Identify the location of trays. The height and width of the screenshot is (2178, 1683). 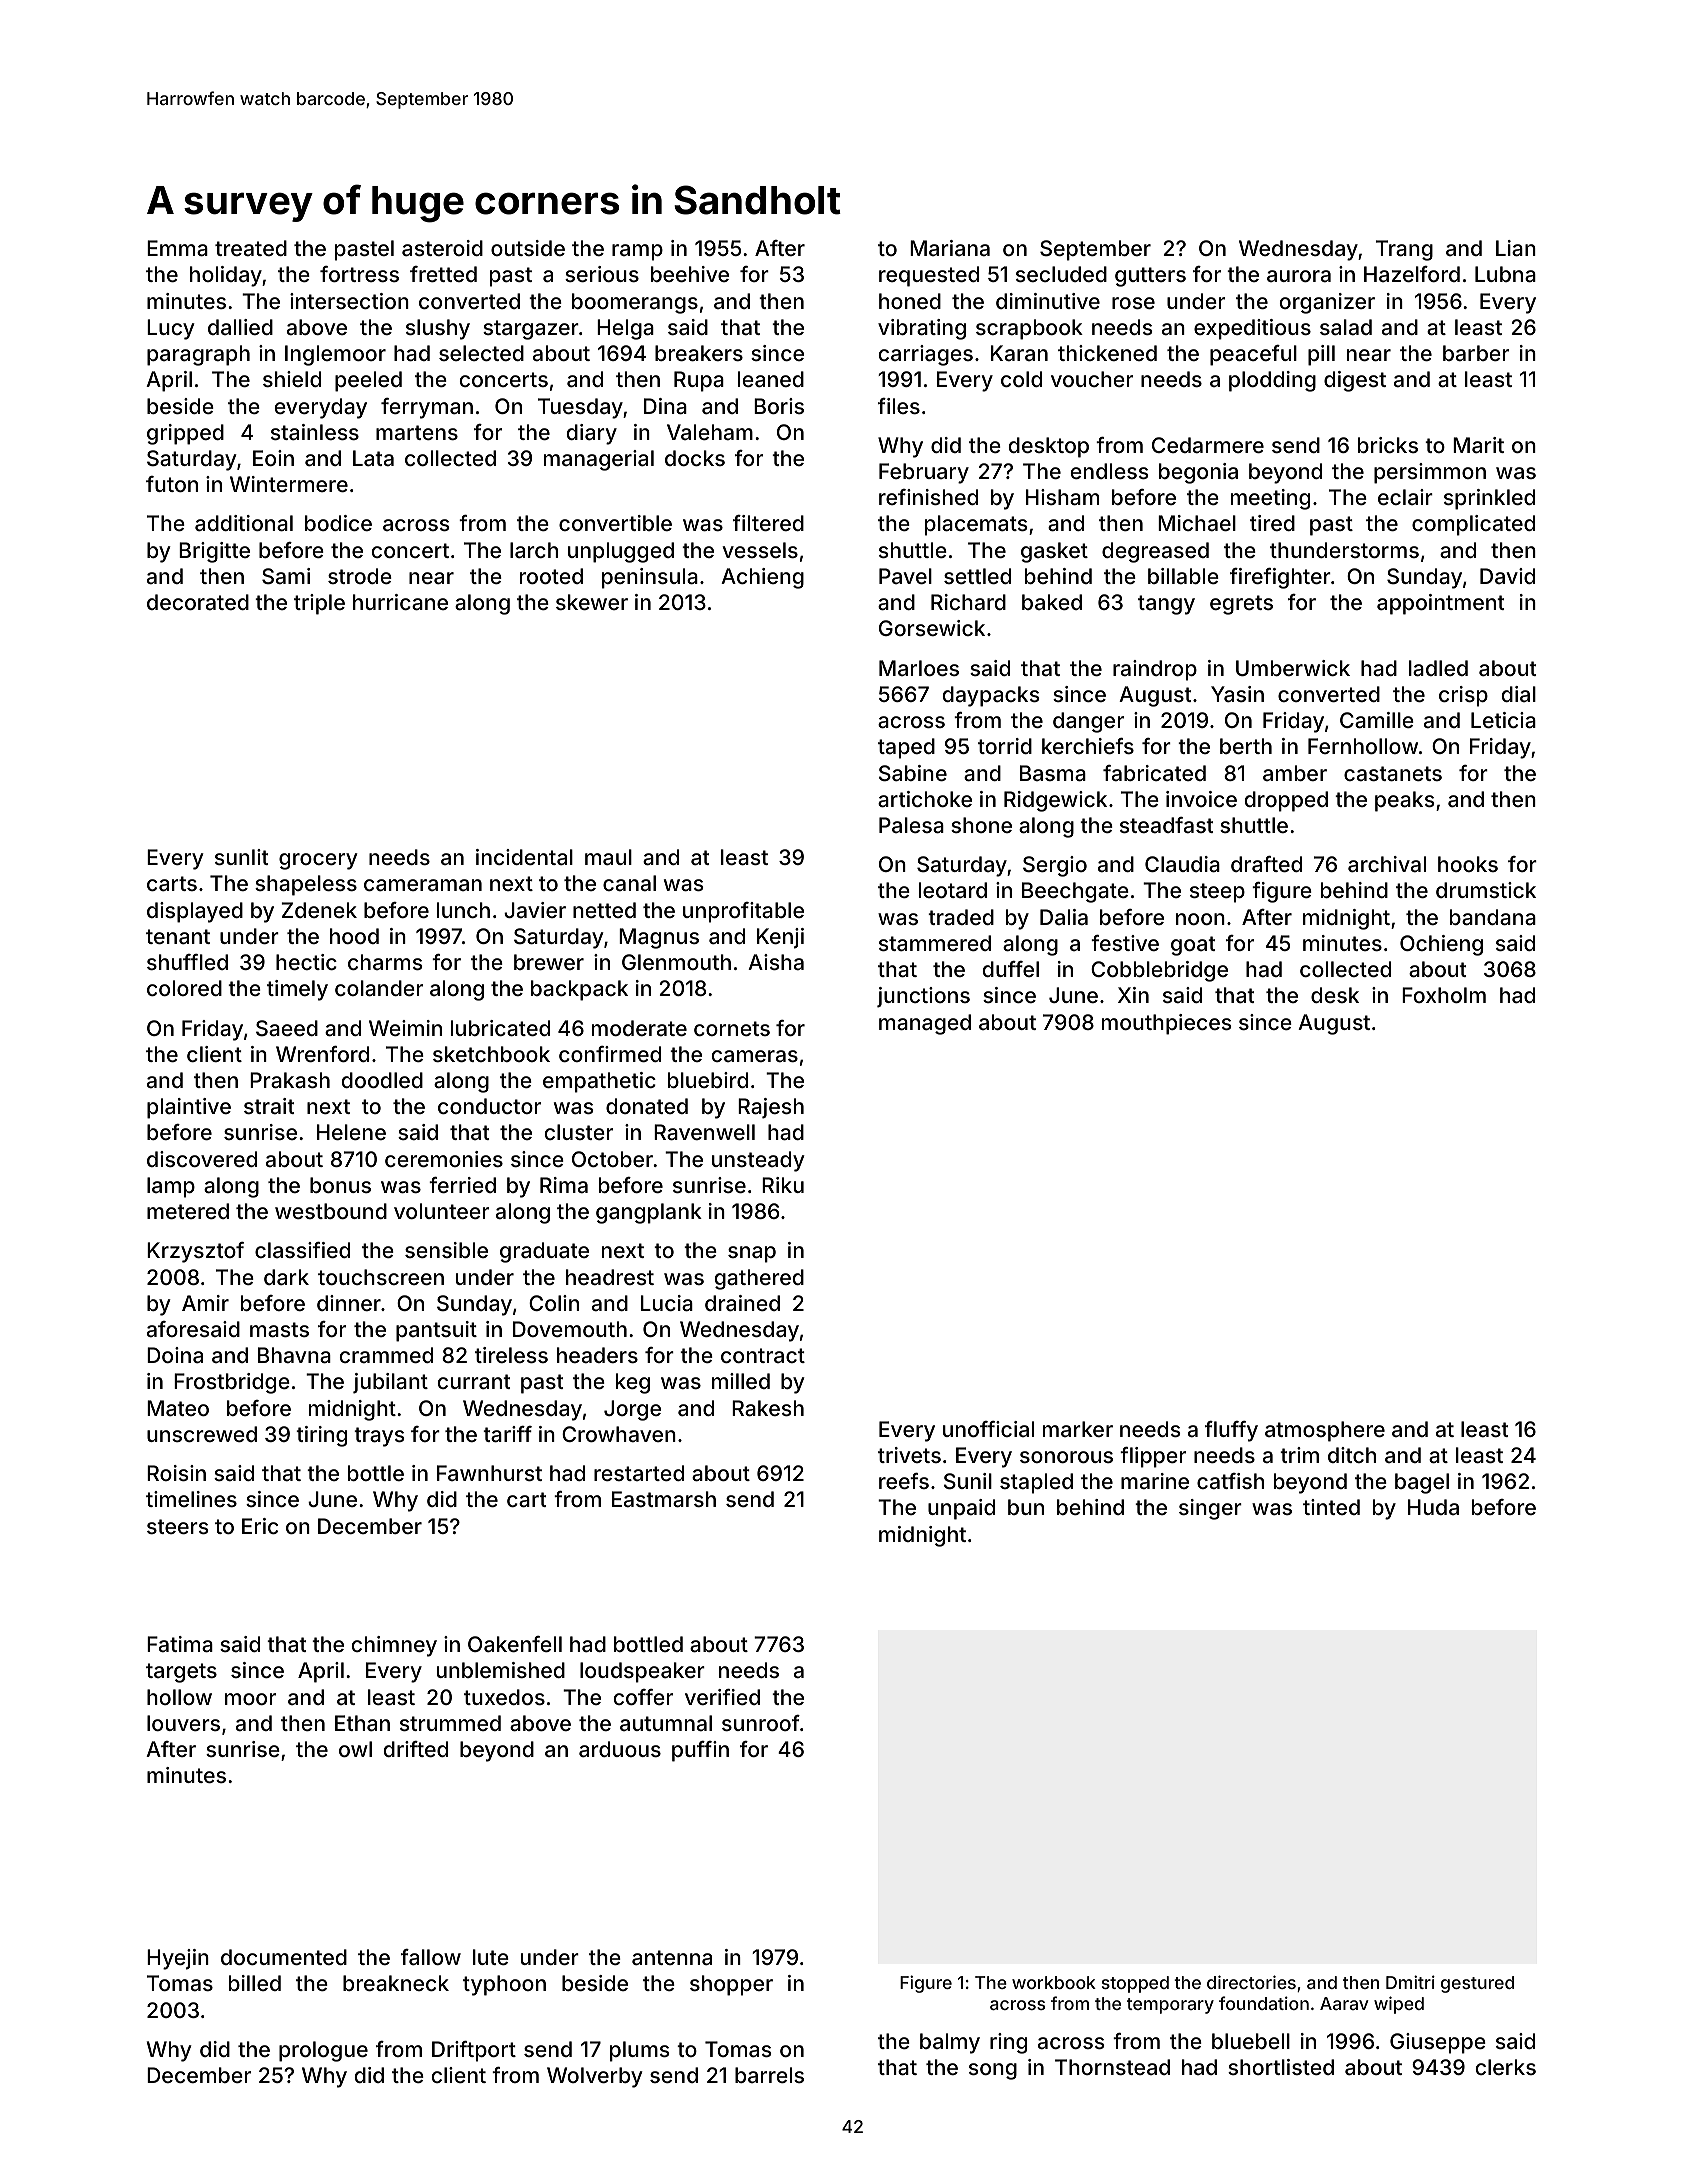
(379, 1437).
